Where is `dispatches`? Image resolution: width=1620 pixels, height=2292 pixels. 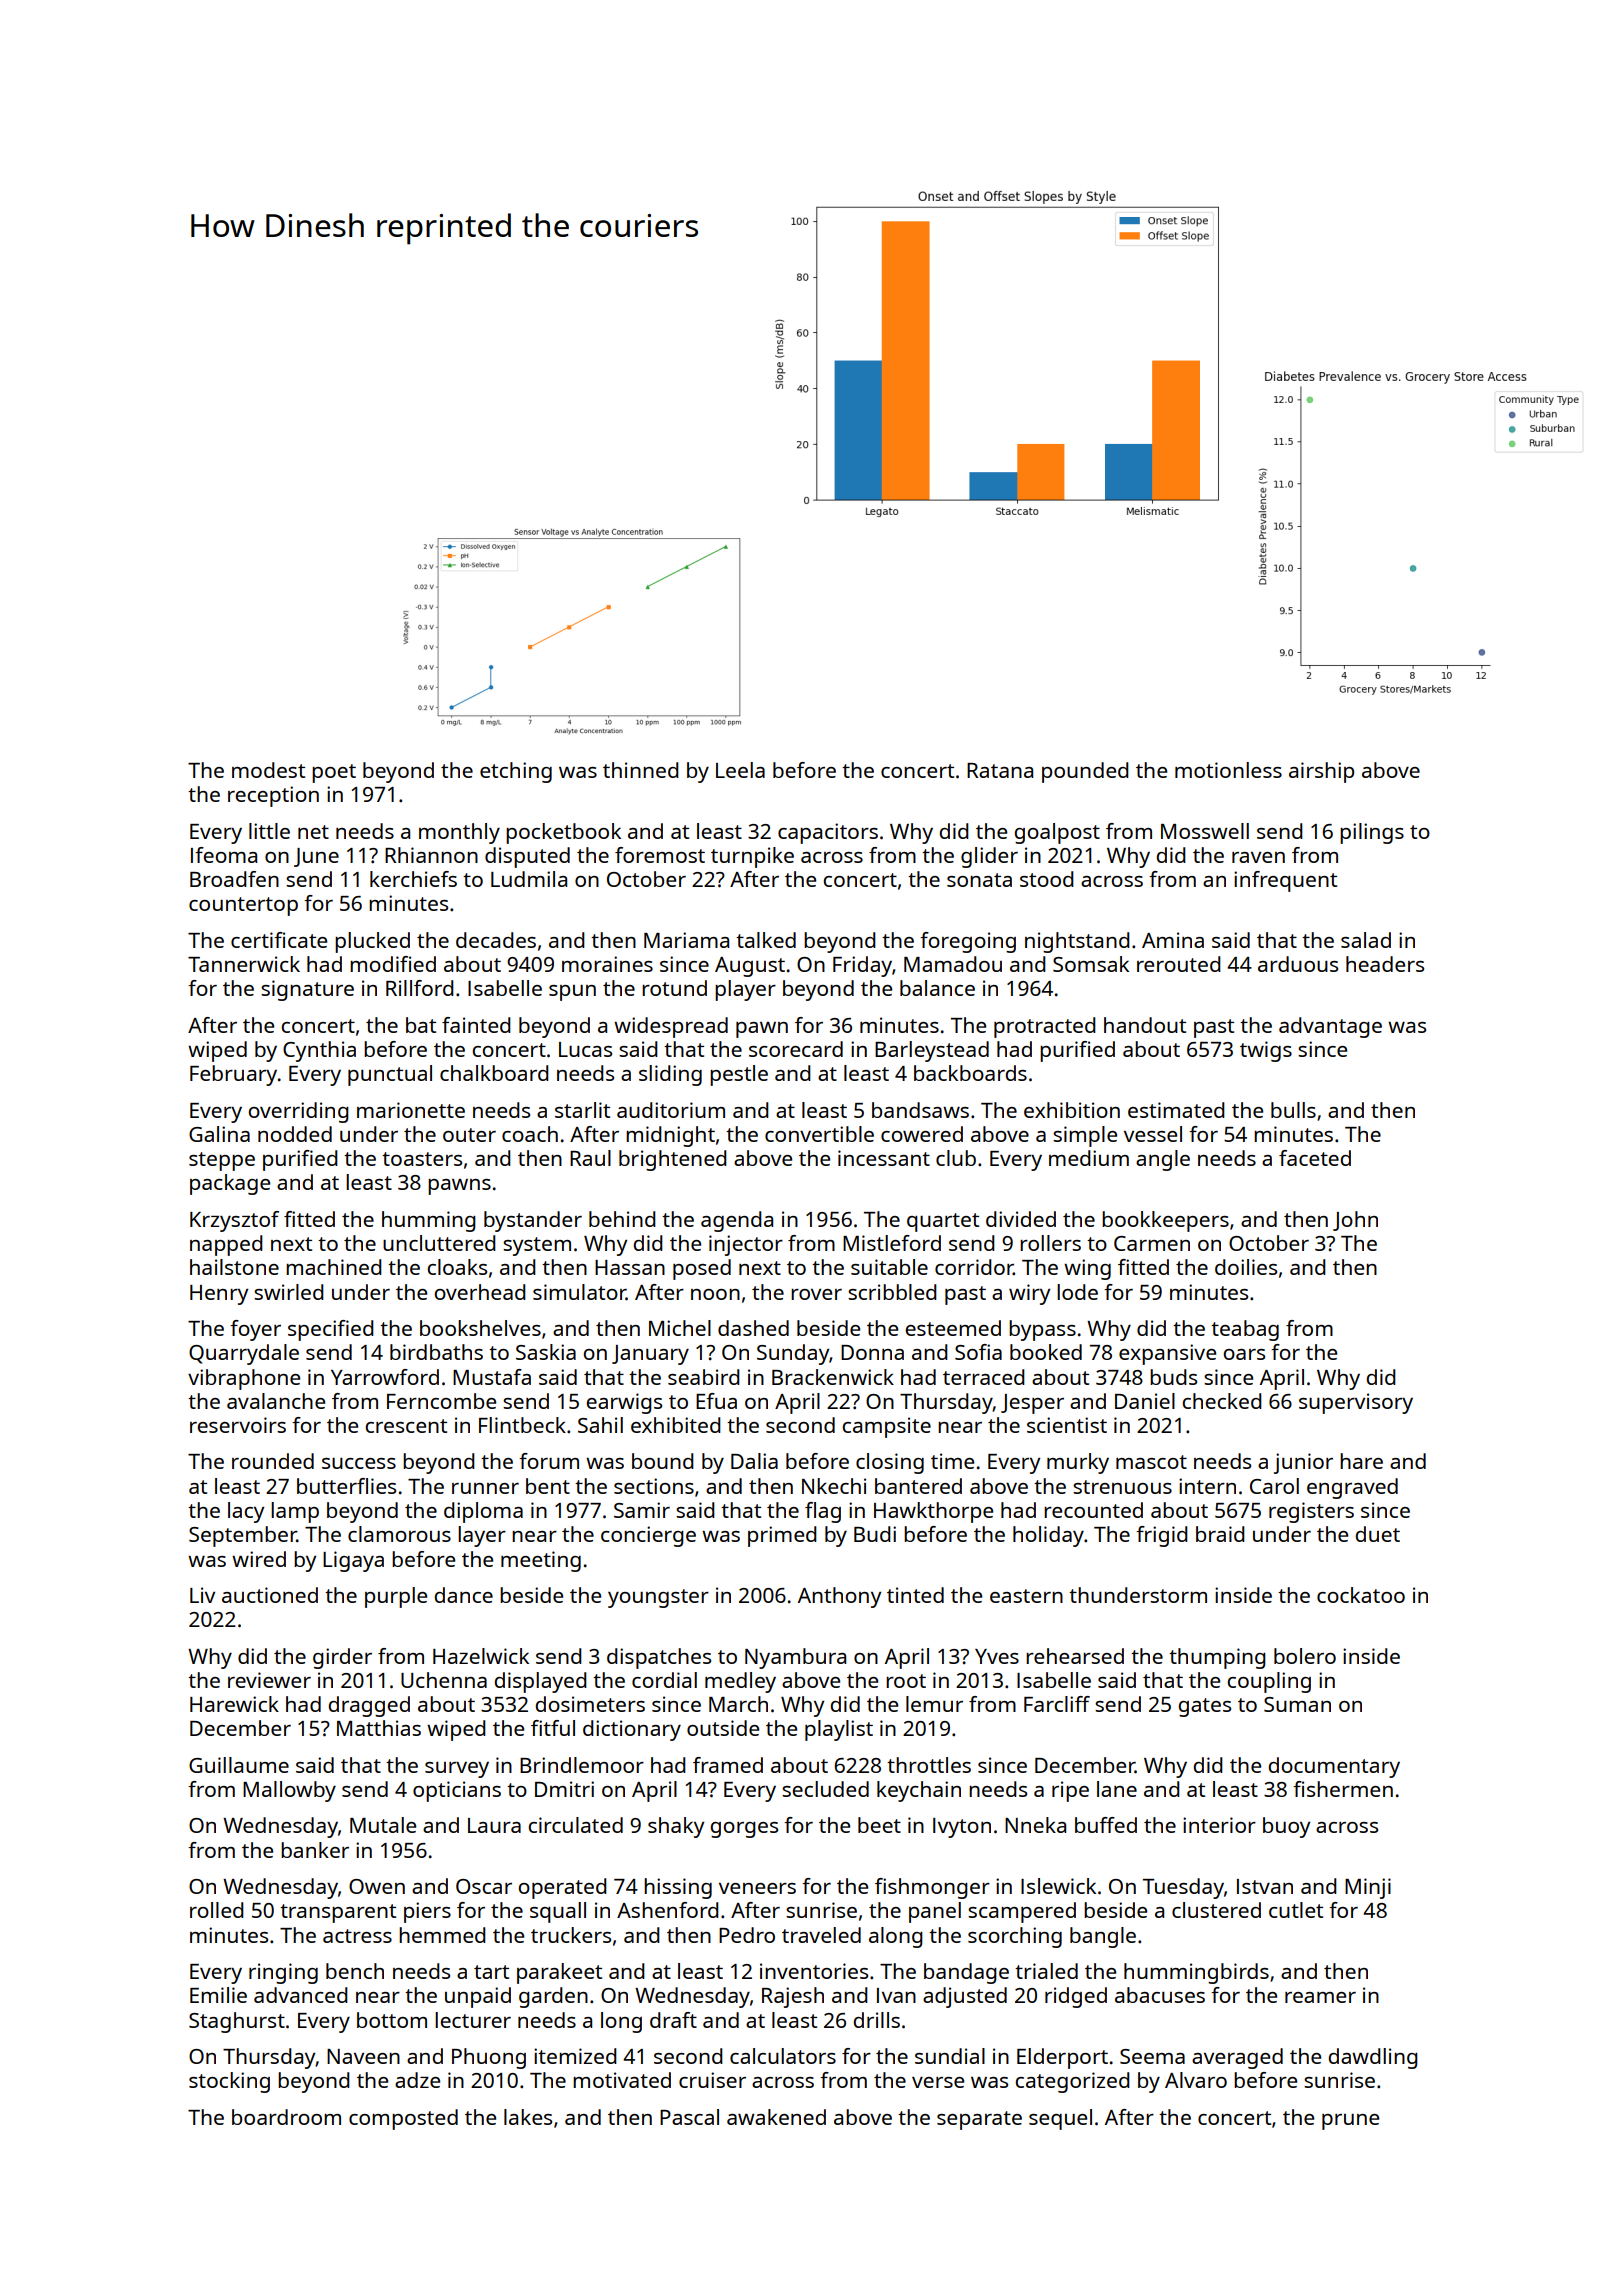 dispatches is located at coordinates (659, 1658).
